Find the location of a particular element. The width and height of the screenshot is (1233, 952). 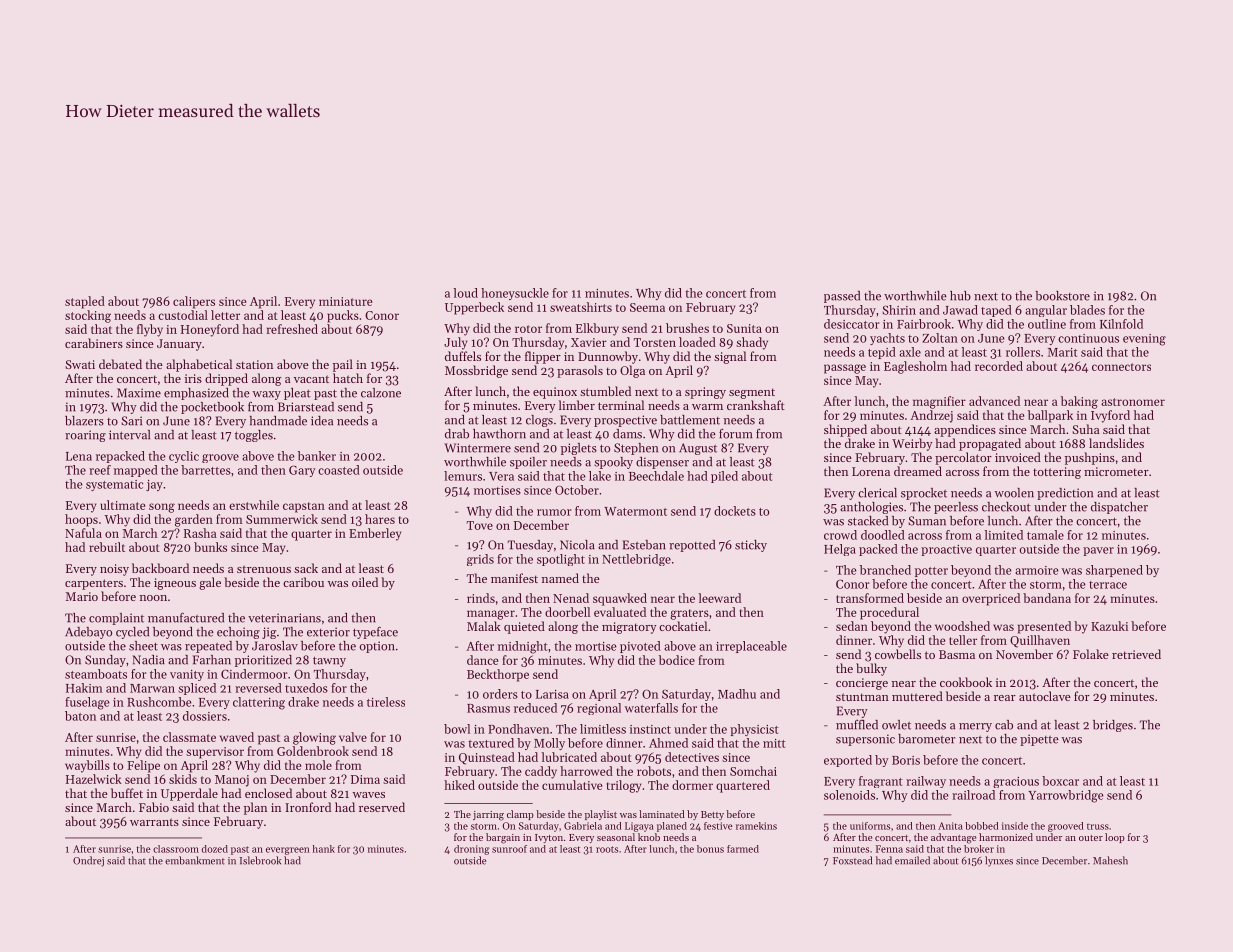

lynxes is located at coordinates (999, 861).
